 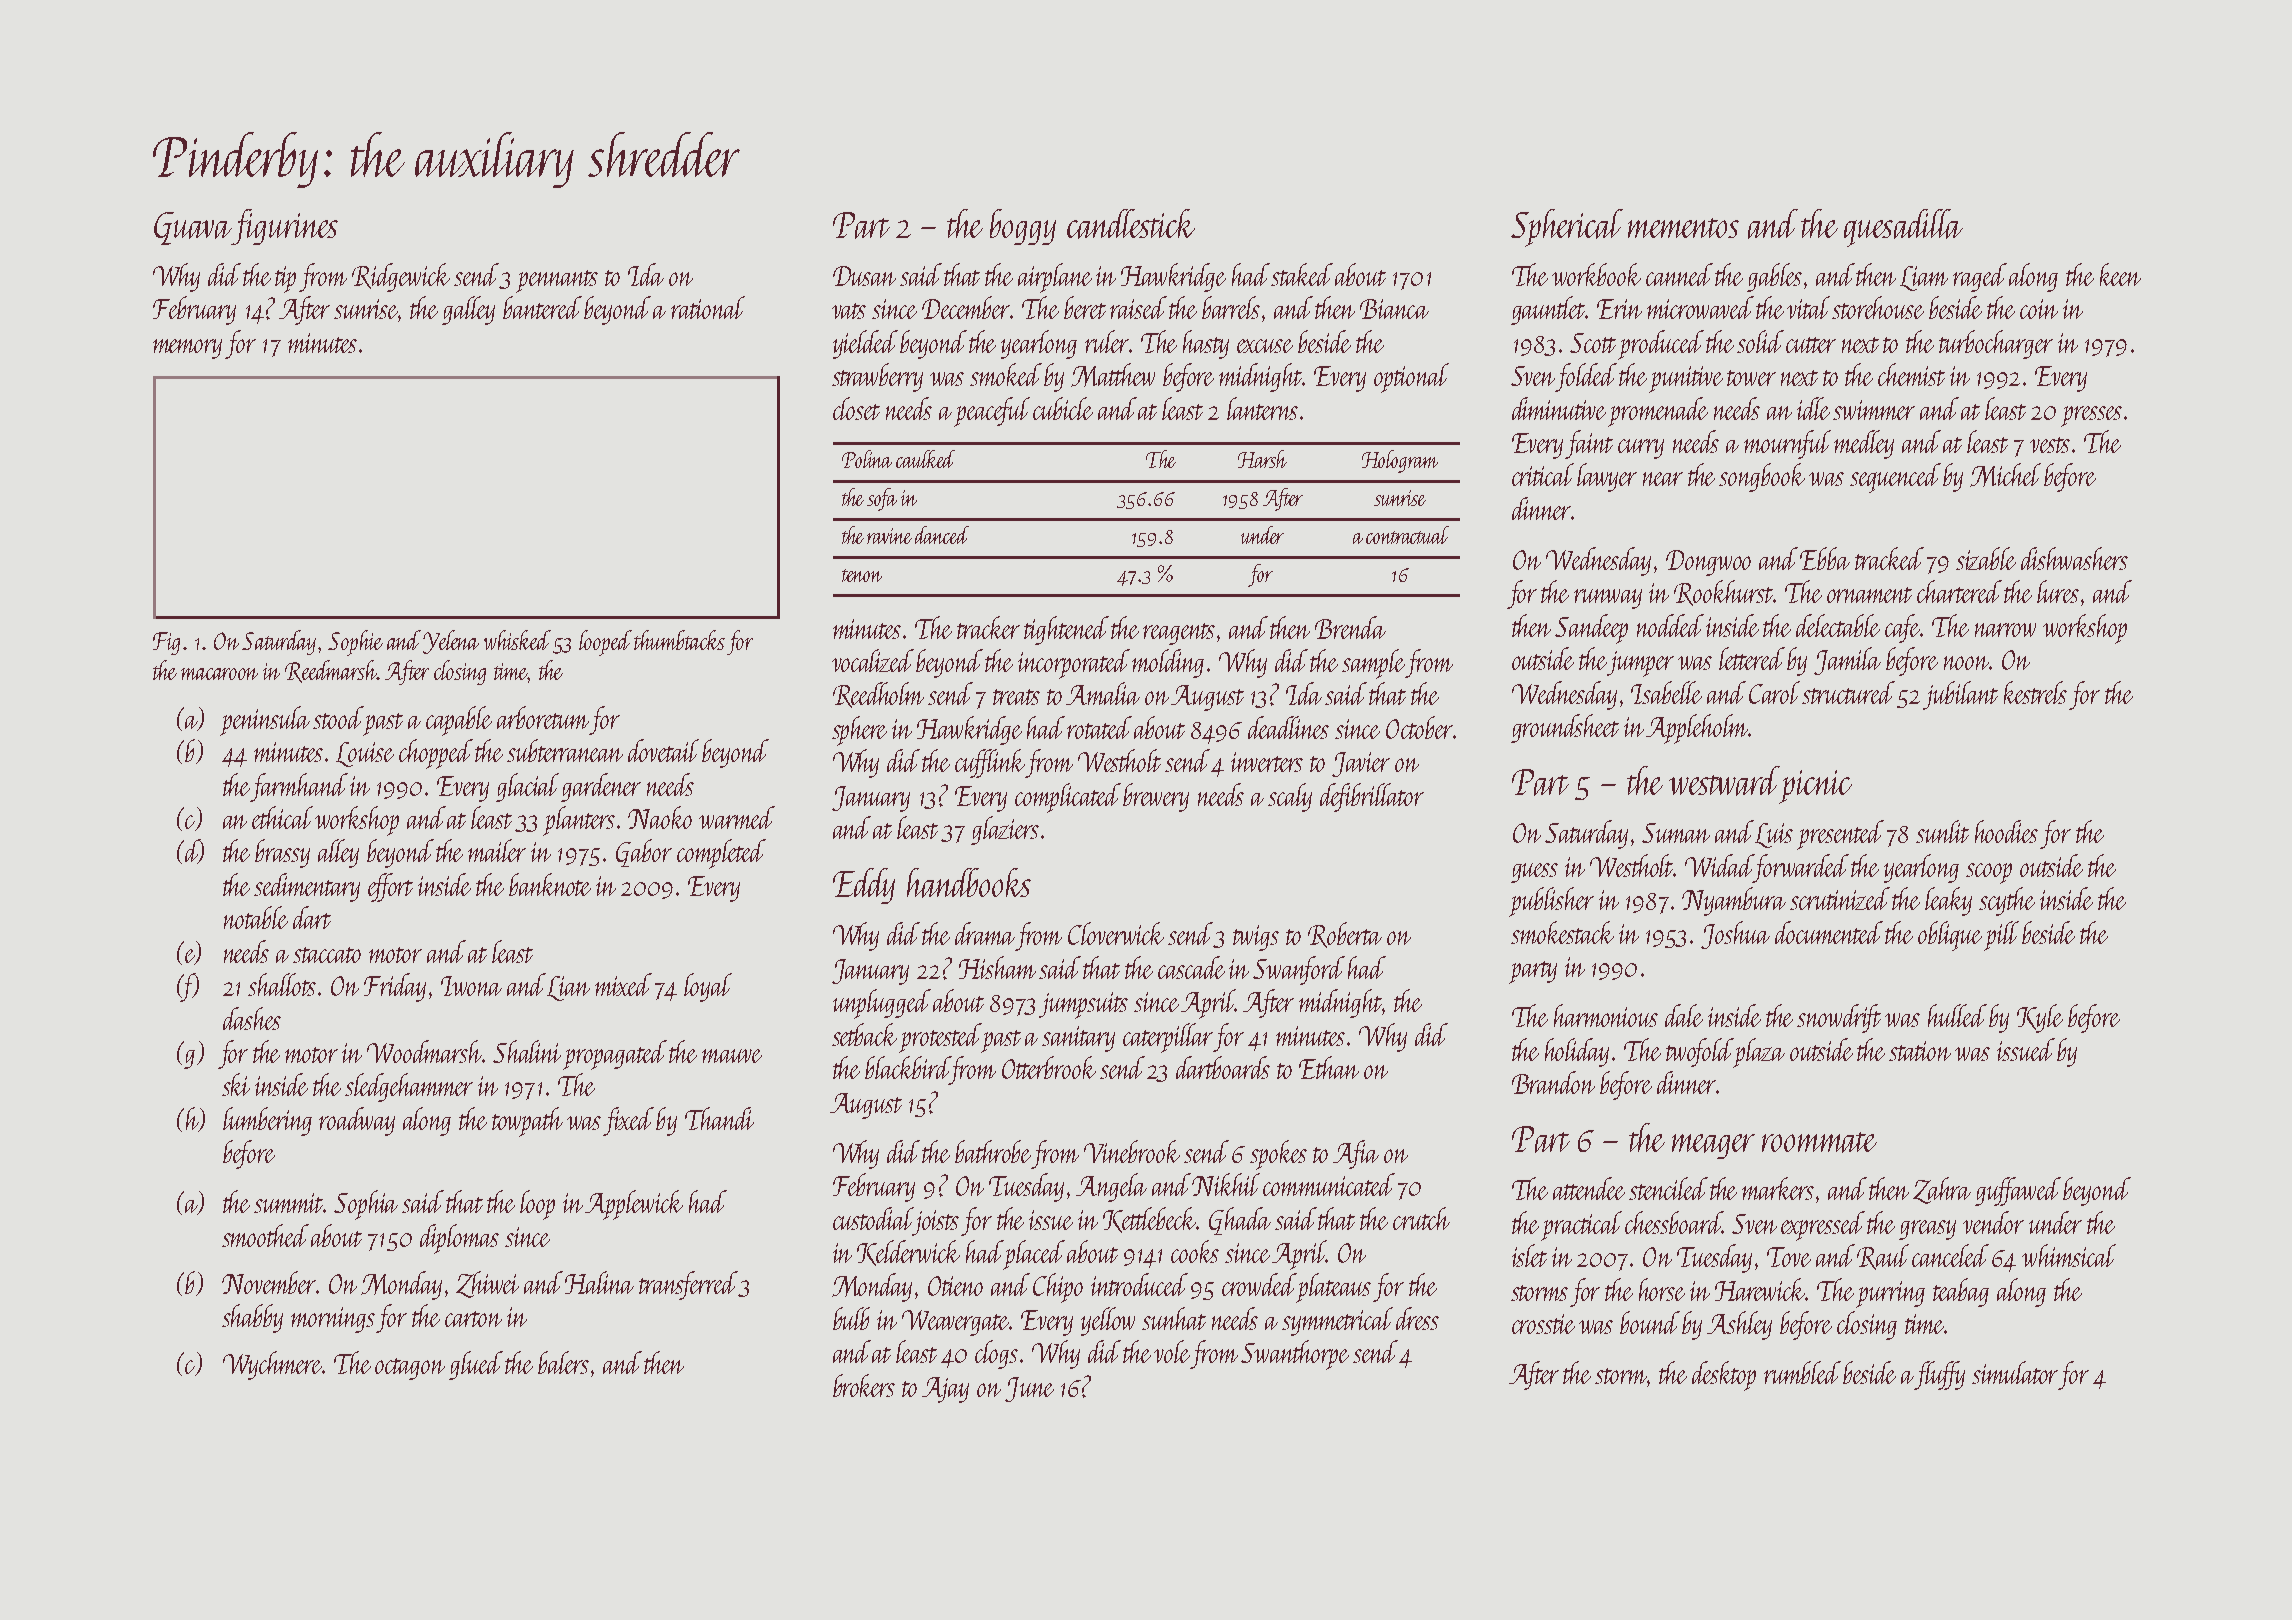 I want to click on caulked, so click(x=925, y=459).
